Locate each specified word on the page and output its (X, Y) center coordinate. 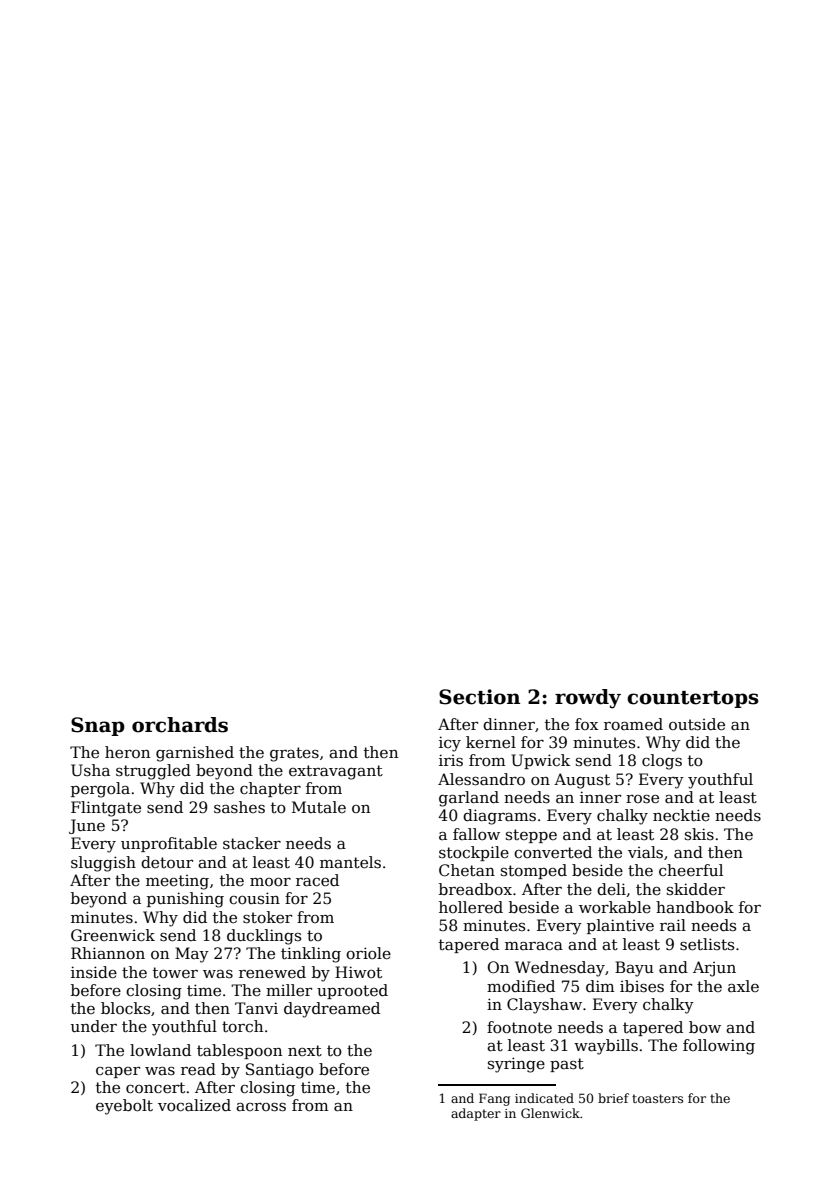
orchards (180, 725)
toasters (657, 1098)
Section (479, 697)
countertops (693, 699)
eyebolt (124, 1107)
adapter (476, 1114)
